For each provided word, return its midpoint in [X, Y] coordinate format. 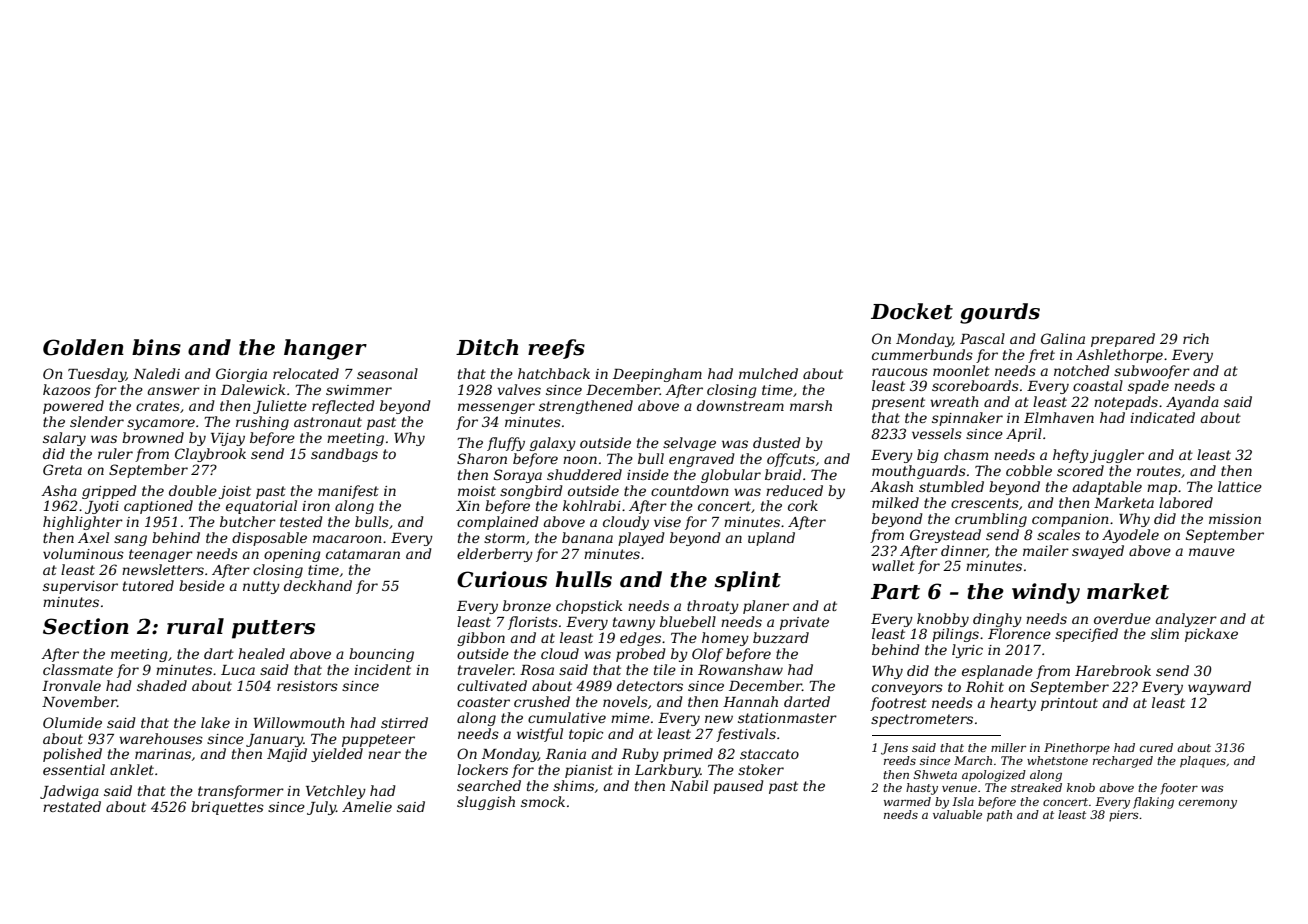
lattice [1240, 486]
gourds [1000, 313]
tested [301, 521]
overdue [1122, 618]
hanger [325, 349]
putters [273, 629]
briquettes [227, 808]
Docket [912, 311]
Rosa [537, 670]
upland [771, 539]
